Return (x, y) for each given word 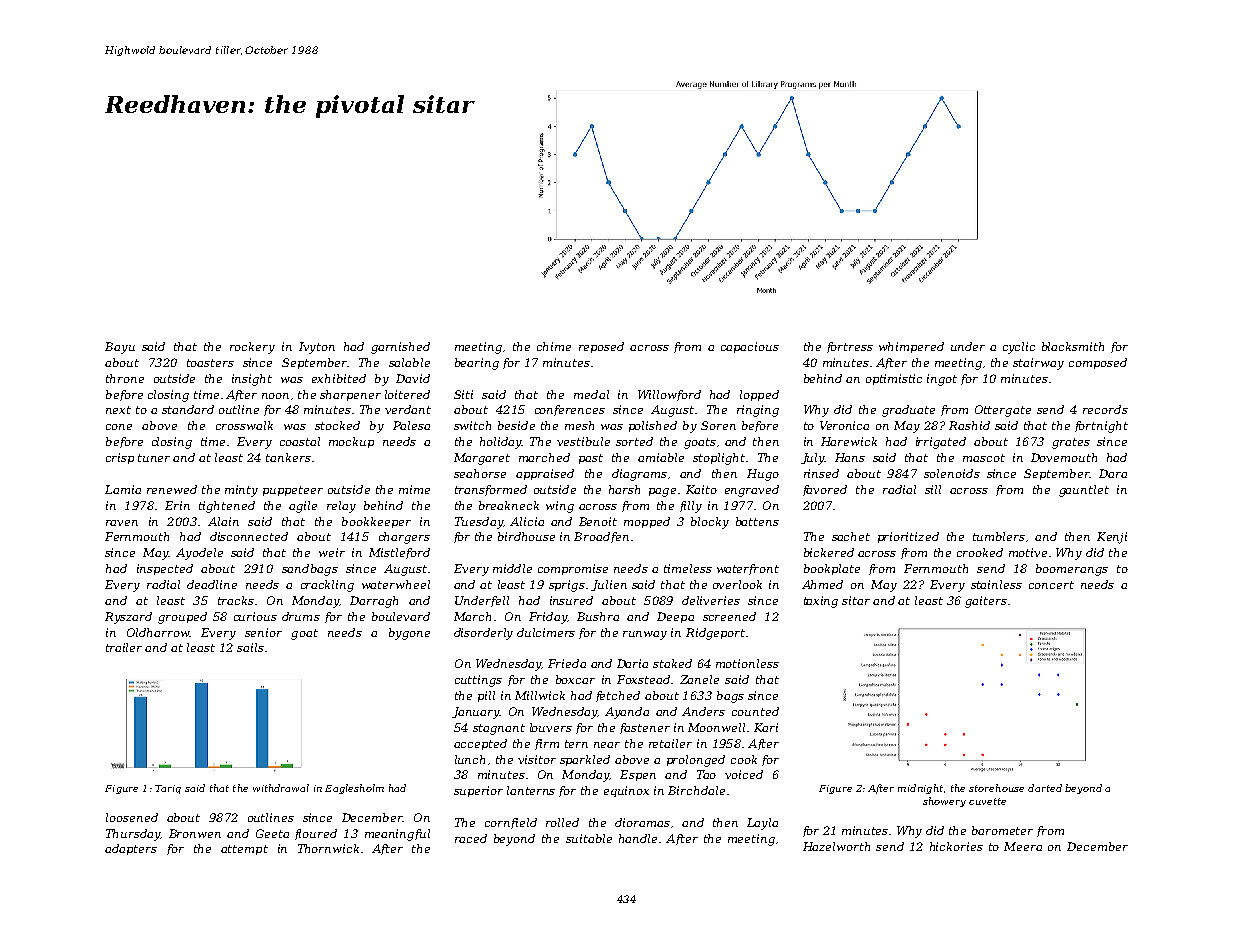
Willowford (669, 395)
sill (933, 489)
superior (478, 791)
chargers (404, 538)
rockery (252, 348)
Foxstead (643, 679)
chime (554, 346)
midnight (920, 789)
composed (1098, 363)
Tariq (168, 789)
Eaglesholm (354, 789)
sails (250, 647)
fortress (850, 347)
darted (1045, 788)
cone (119, 427)
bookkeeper (376, 522)
